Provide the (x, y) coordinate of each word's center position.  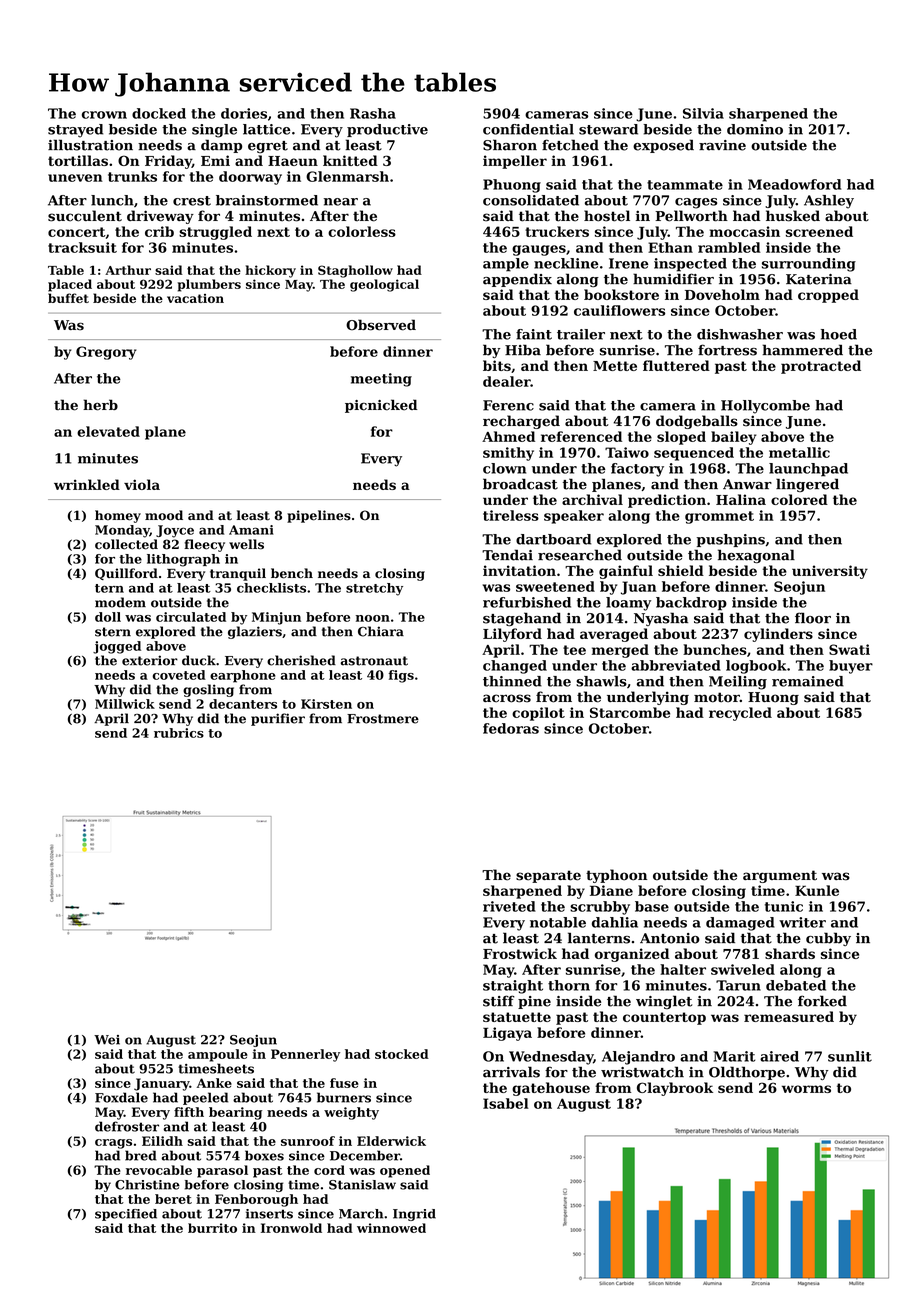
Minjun (276, 618)
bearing (235, 1113)
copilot (538, 714)
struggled (215, 233)
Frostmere (383, 719)
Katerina (819, 279)
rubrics (179, 733)
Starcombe (630, 712)
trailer (581, 334)
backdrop (691, 604)
